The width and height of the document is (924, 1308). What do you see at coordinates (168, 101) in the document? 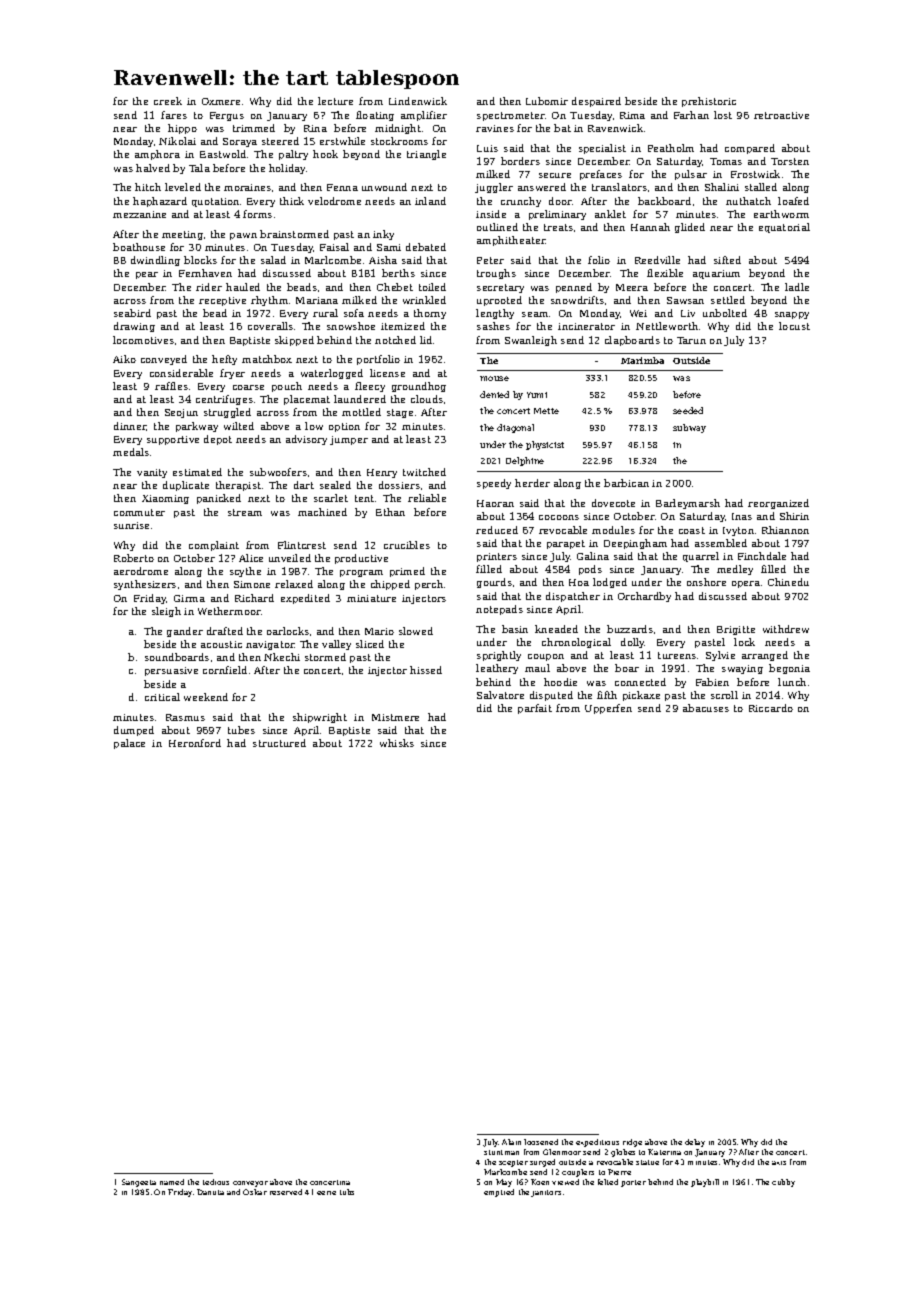
I see `creek` at bounding box center [168, 101].
